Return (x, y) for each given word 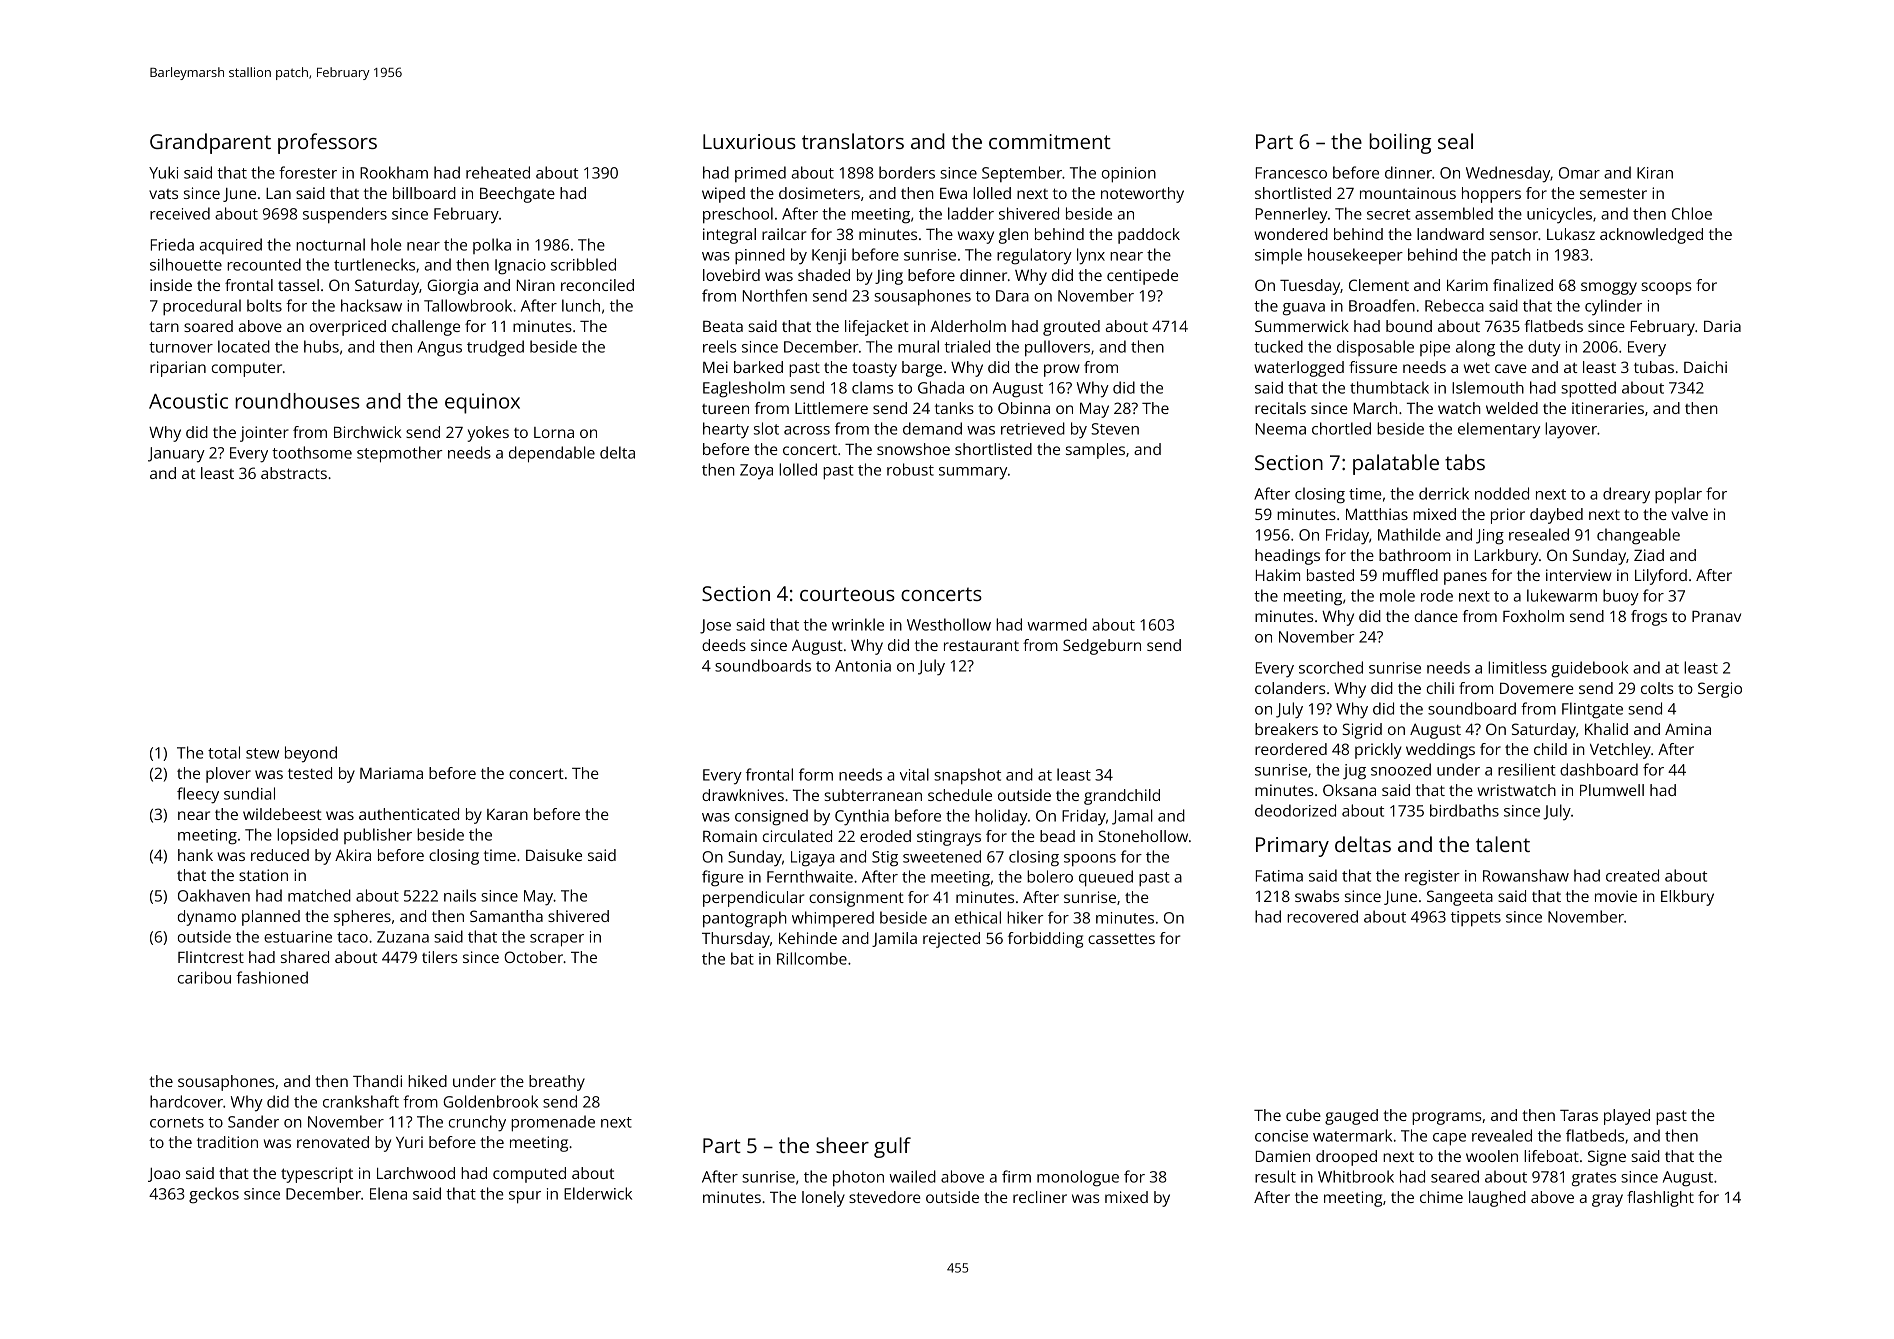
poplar (1678, 495)
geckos (214, 1195)
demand (932, 428)
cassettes (1121, 939)
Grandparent (210, 143)
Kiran (1655, 173)
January (176, 455)
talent (1503, 844)
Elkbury (1687, 898)
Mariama (391, 773)
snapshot (967, 776)
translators (853, 141)
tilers (440, 957)
